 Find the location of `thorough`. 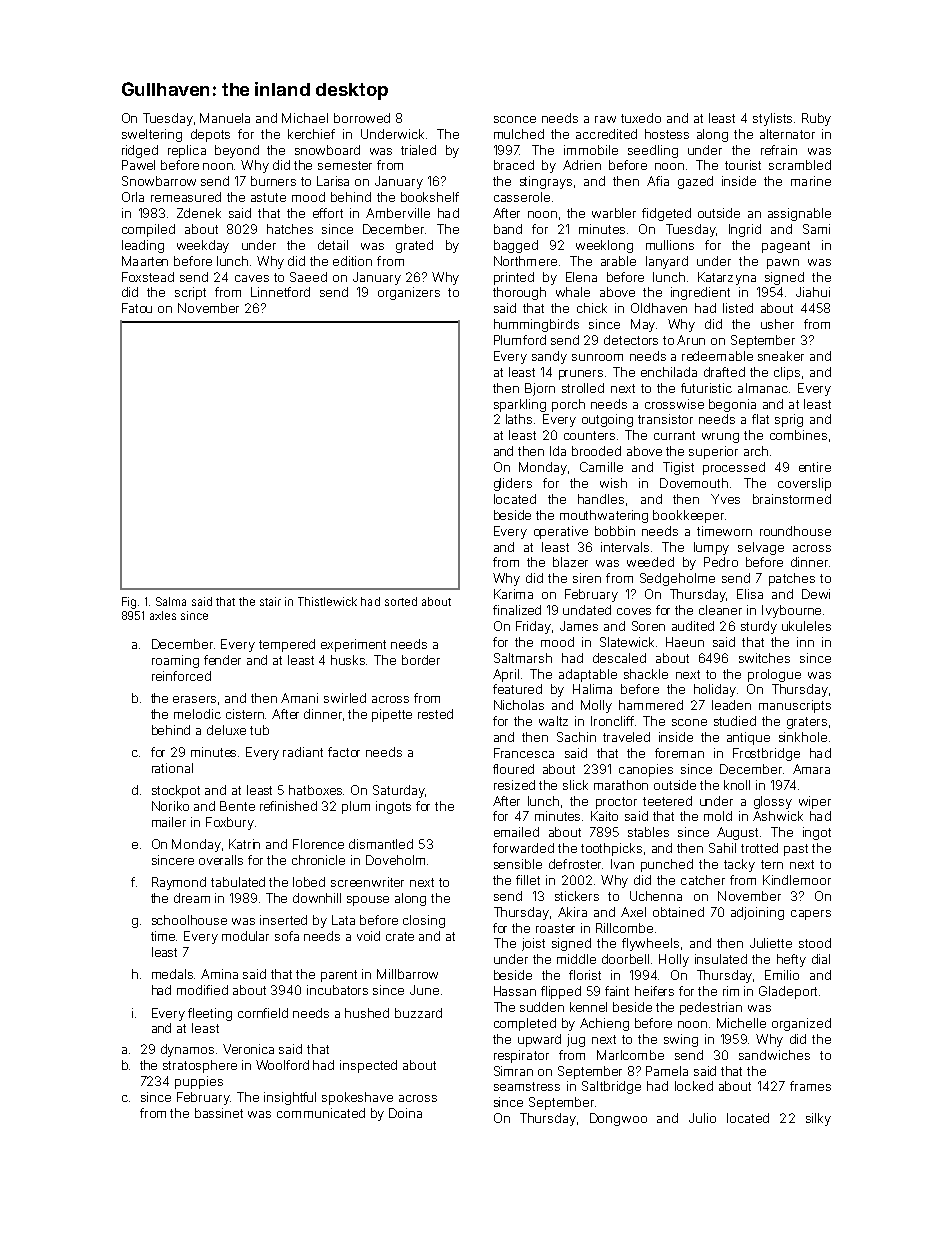

thorough is located at coordinates (519, 293).
